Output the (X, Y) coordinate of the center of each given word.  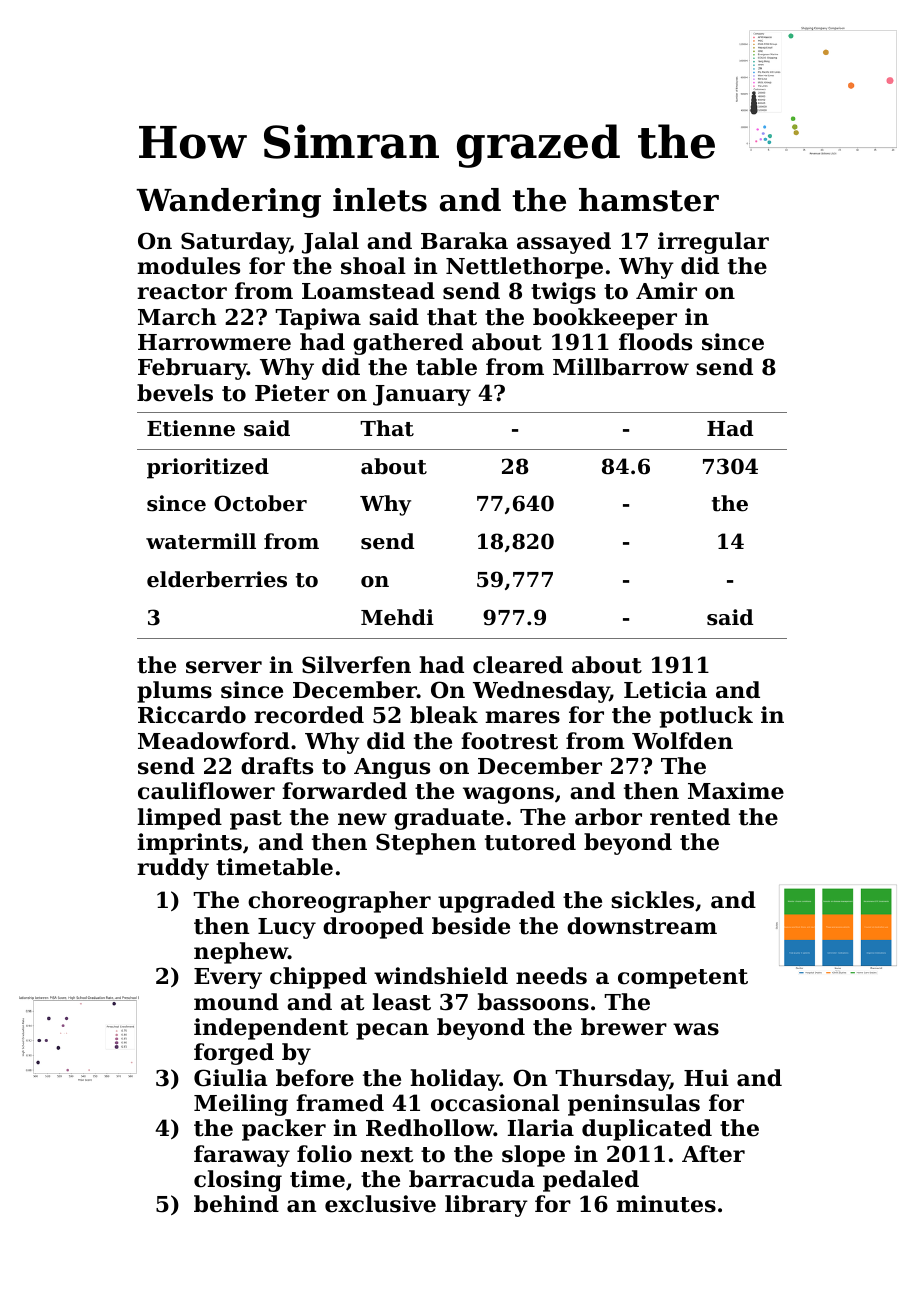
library (486, 1206)
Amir (666, 290)
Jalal (330, 243)
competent (683, 979)
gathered (408, 344)
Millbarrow (621, 367)
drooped (373, 928)
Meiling (241, 1105)
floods (655, 342)
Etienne (191, 428)
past (256, 820)
